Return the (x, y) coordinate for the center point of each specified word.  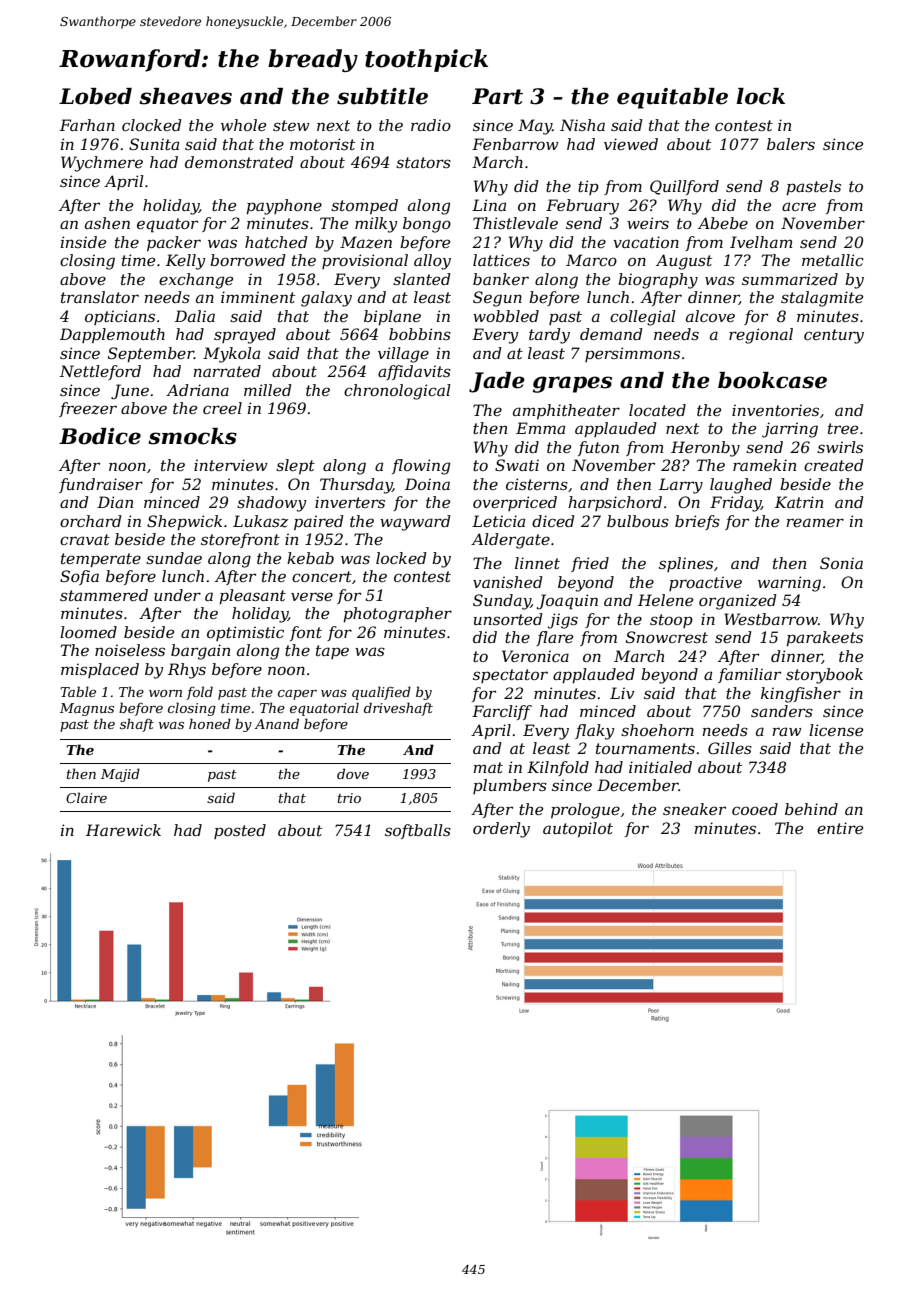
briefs (697, 522)
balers (791, 144)
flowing (421, 467)
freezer (88, 409)
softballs (418, 831)
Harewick (123, 830)
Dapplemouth (112, 335)
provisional (365, 261)
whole (243, 125)
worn (165, 693)
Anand (276, 723)
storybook (824, 676)
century (834, 336)
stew (291, 125)
